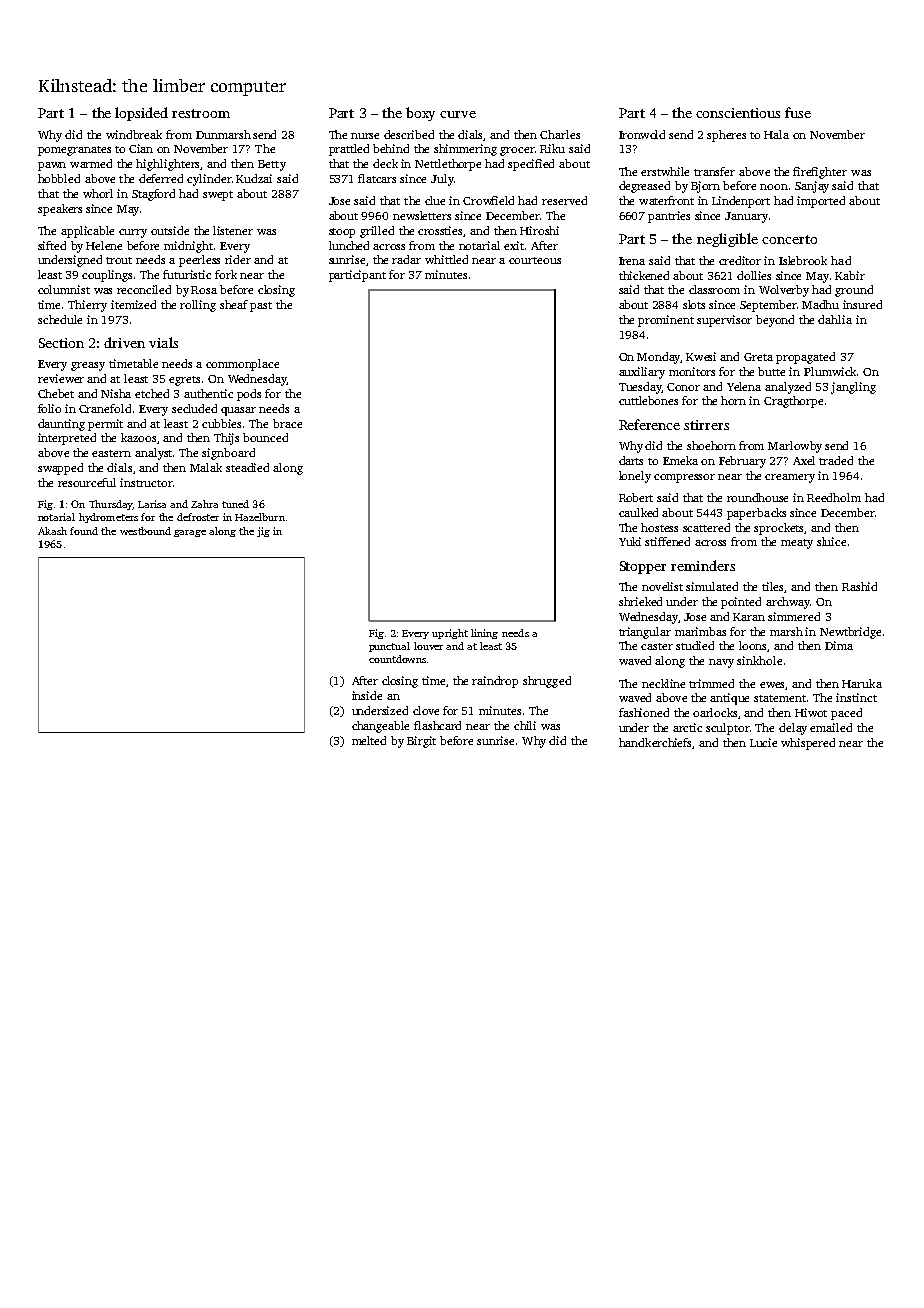 The width and height of the page is (924, 1308). Describe the element at coordinates (763, 742) in the page. I see `Lucie` at that location.
